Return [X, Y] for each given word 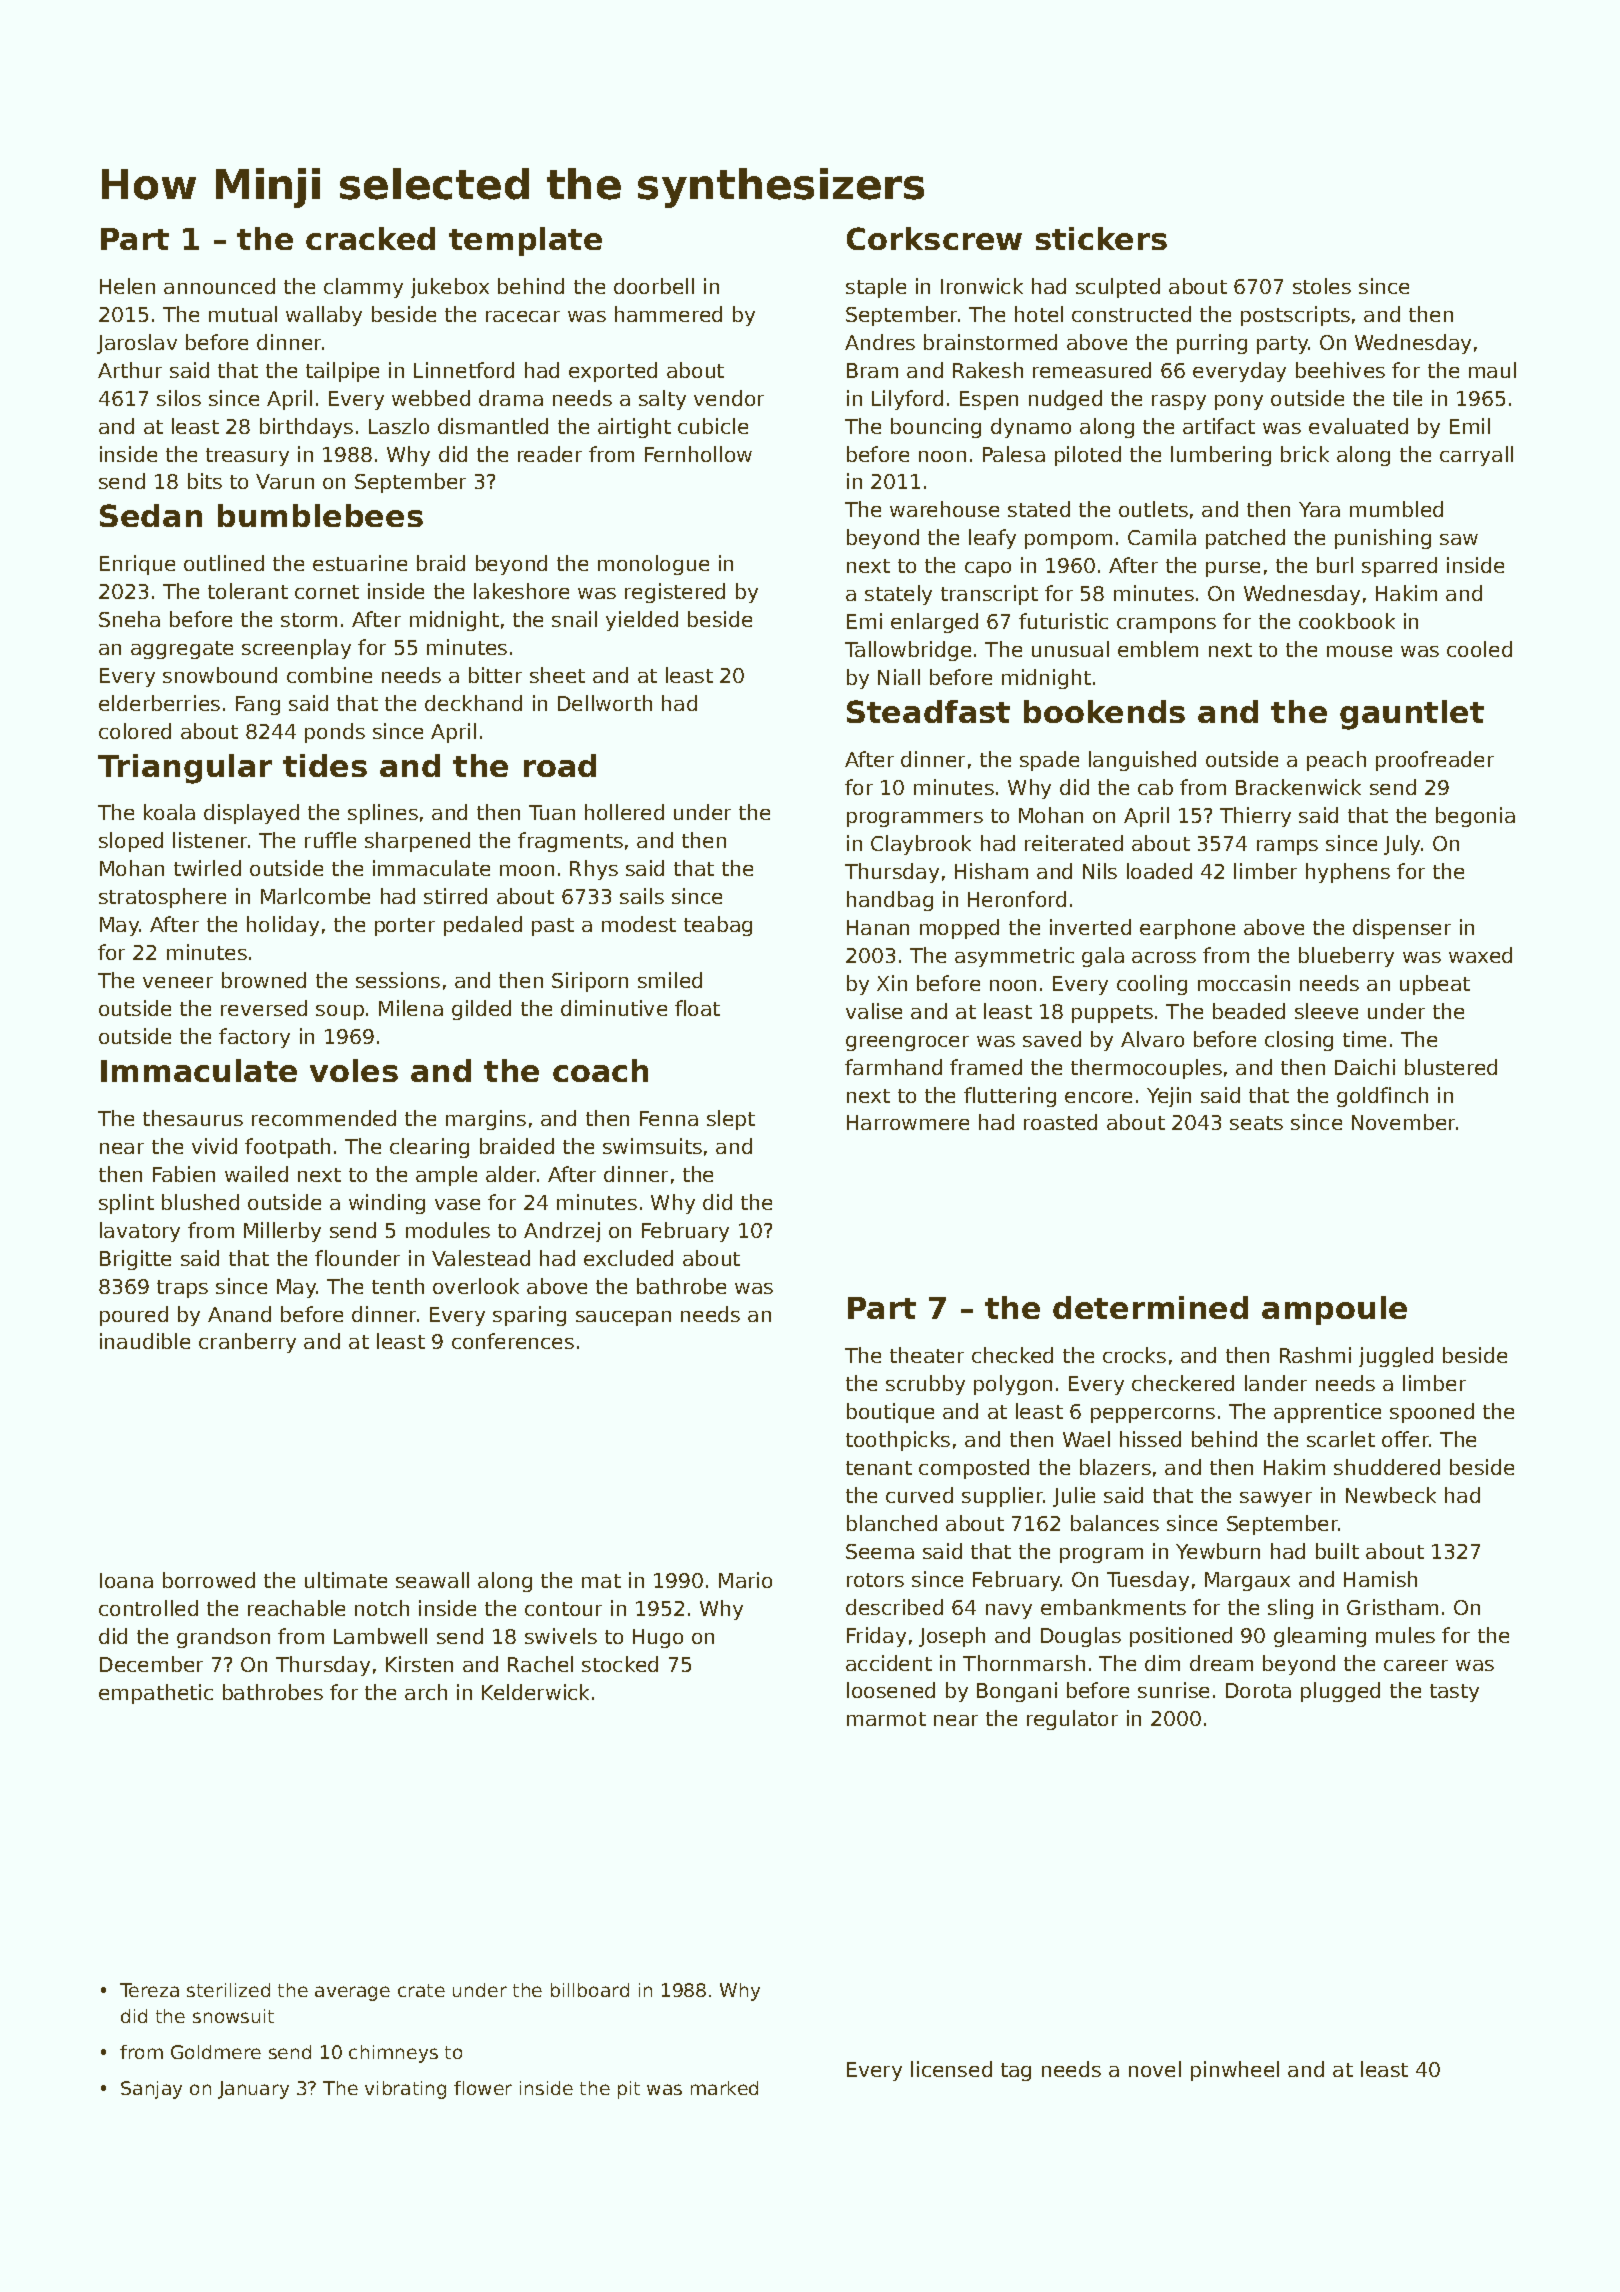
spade [1049, 761]
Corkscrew [934, 238]
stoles [1322, 286]
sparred [1399, 567]
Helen [127, 286]
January [253, 2090]
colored [135, 731]
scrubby [925, 1385]
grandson [223, 1638]
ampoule [1334, 1310]
